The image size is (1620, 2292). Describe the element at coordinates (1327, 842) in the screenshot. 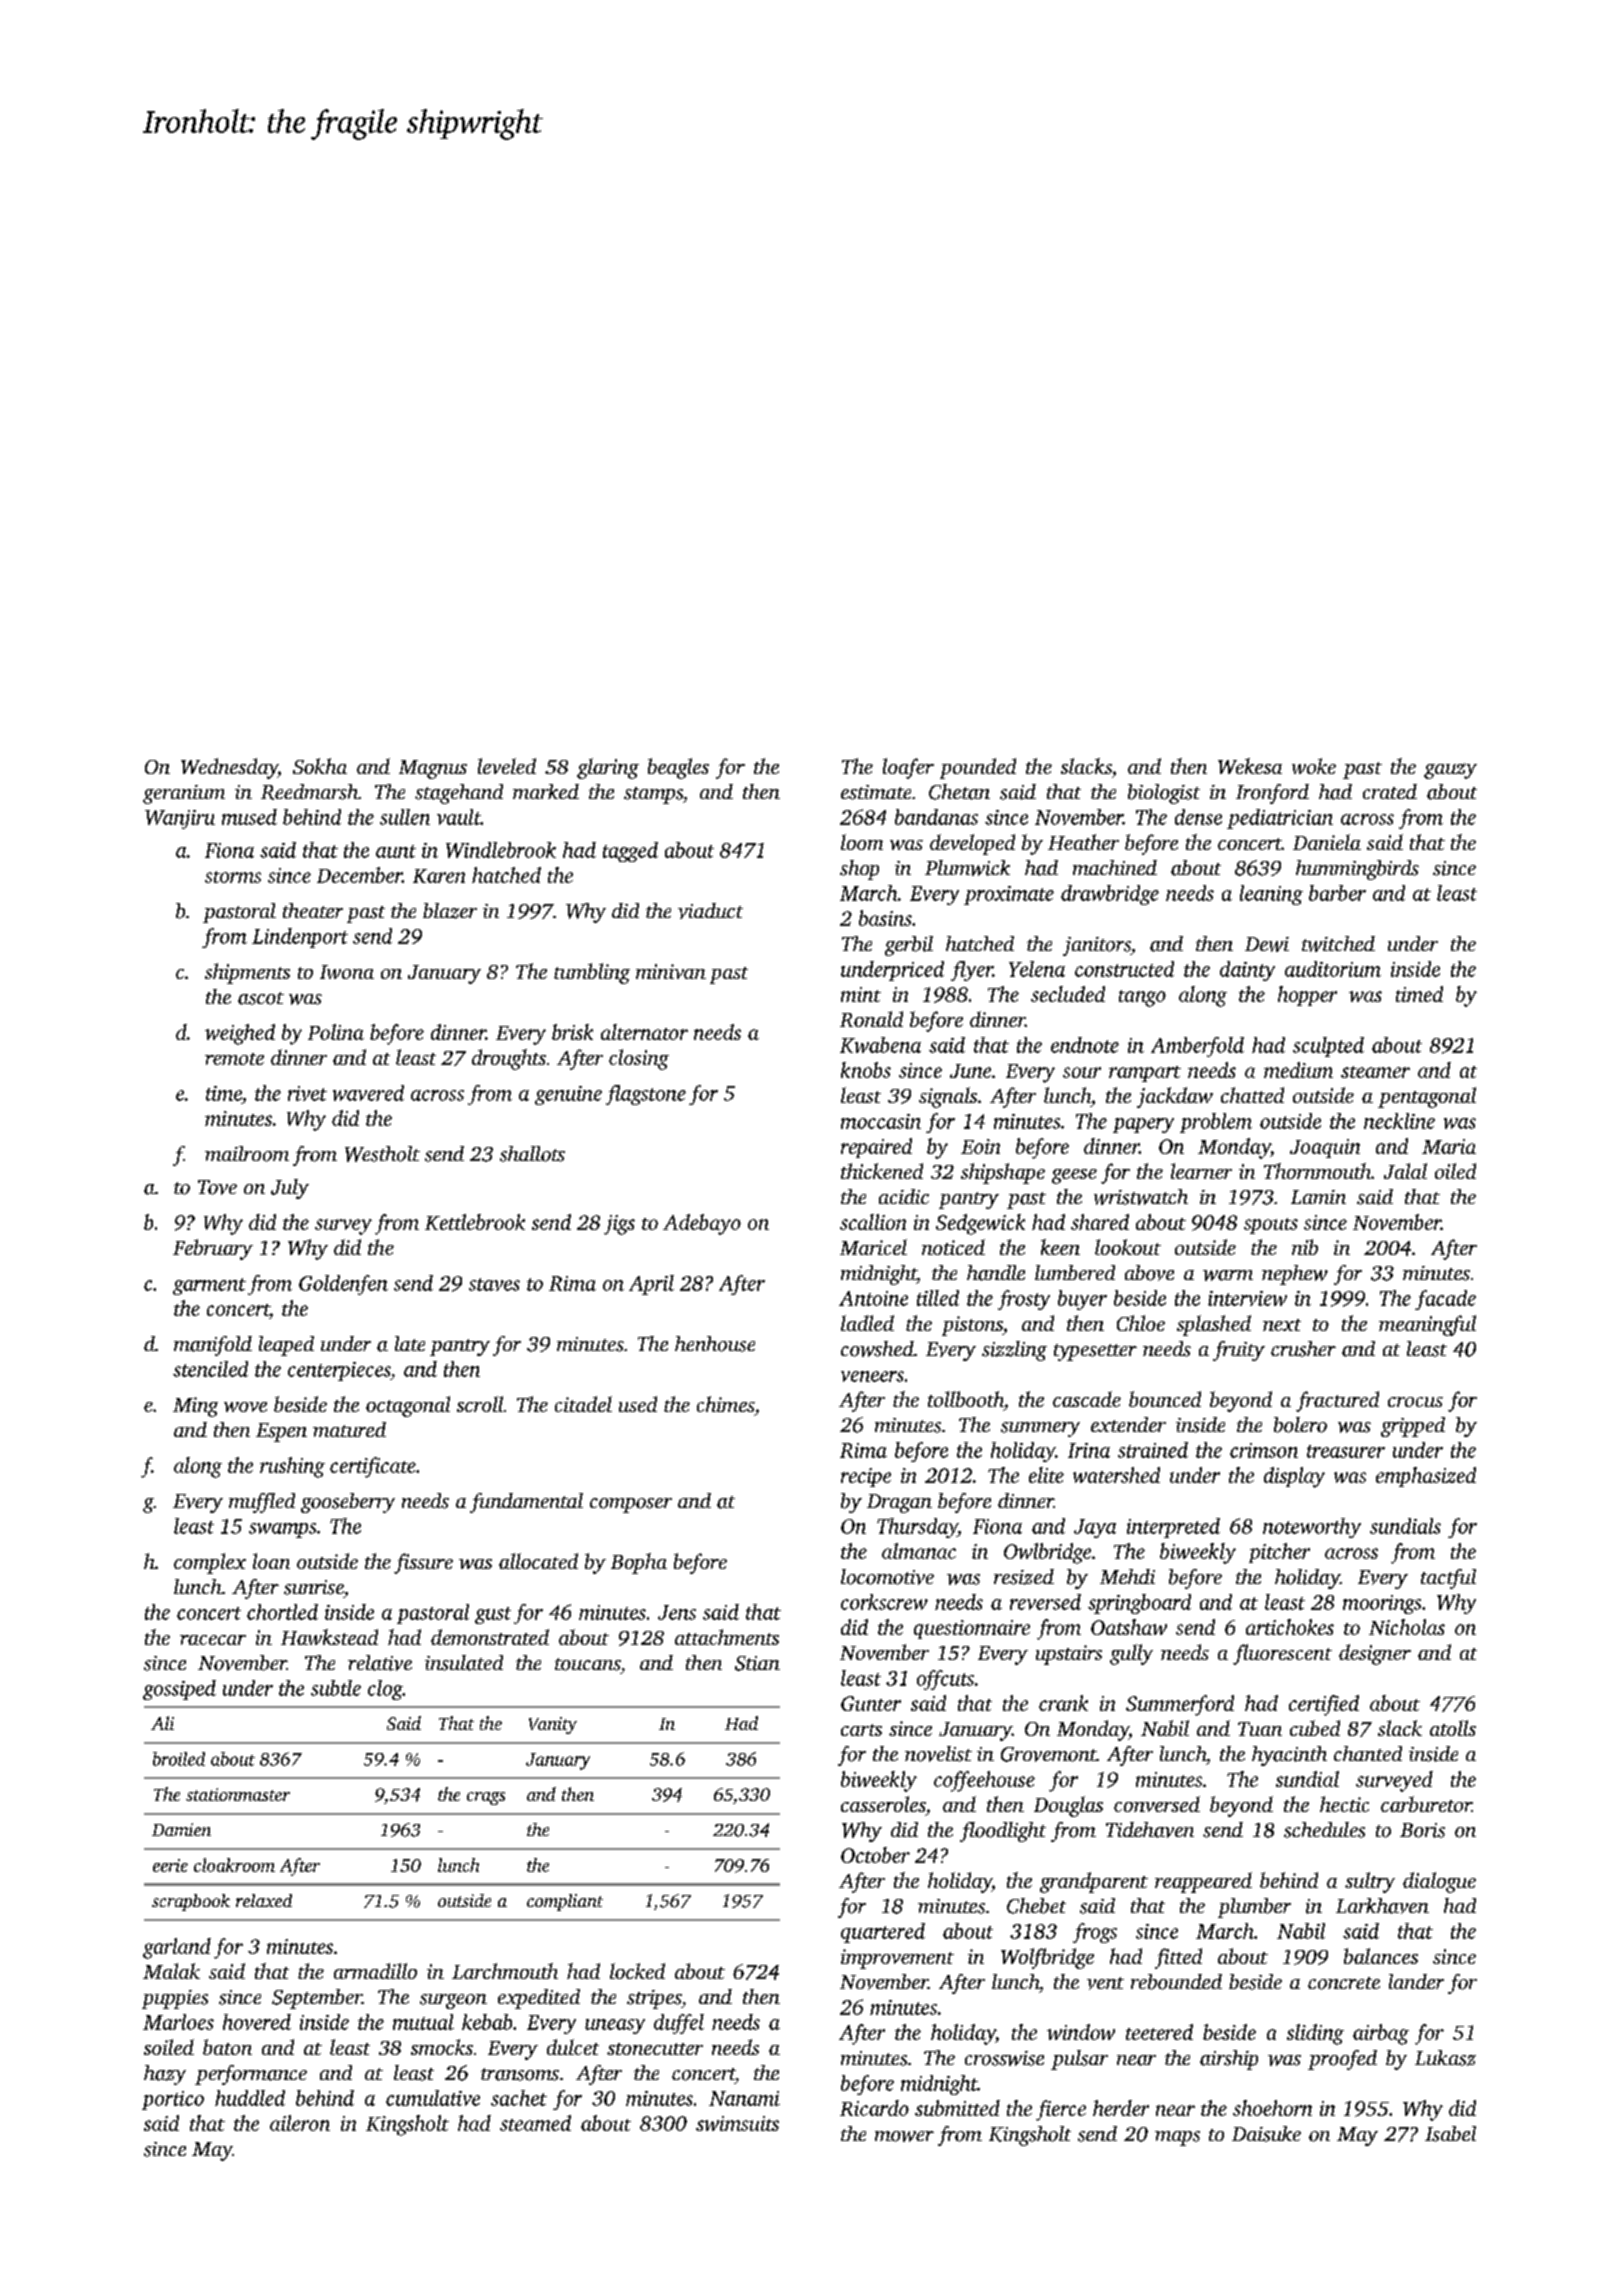

I see `Daniela` at that location.
